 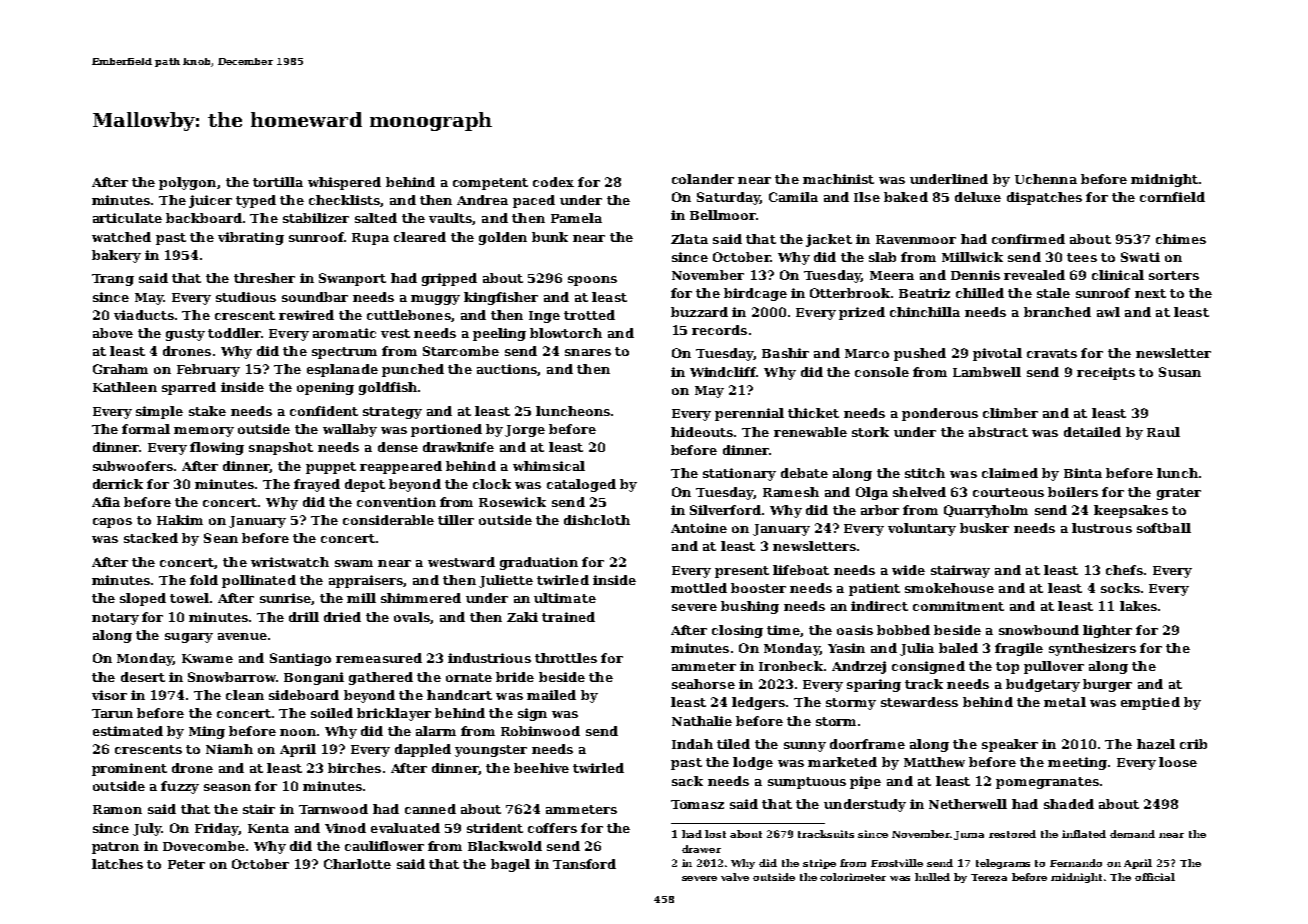 What do you see at coordinates (735, 877) in the document?
I see `valve` at bounding box center [735, 877].
